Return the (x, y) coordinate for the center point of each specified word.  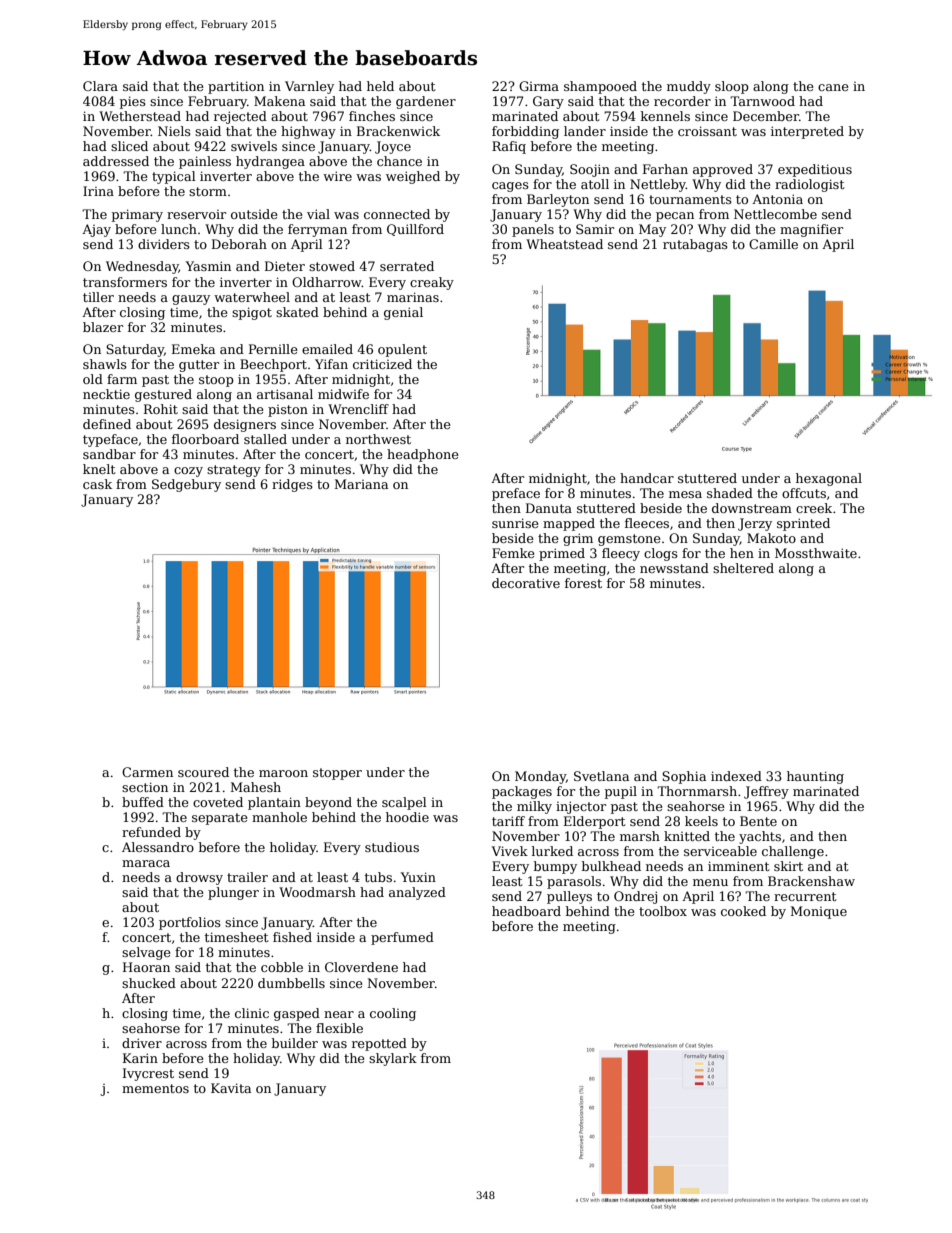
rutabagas (695, 245)
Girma (539, 86)
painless (205, 162)
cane (833, 87)
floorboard (205, 439)
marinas (413, 297)
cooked (743, 911)
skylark (393, 1059)
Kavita (231, 1088)
